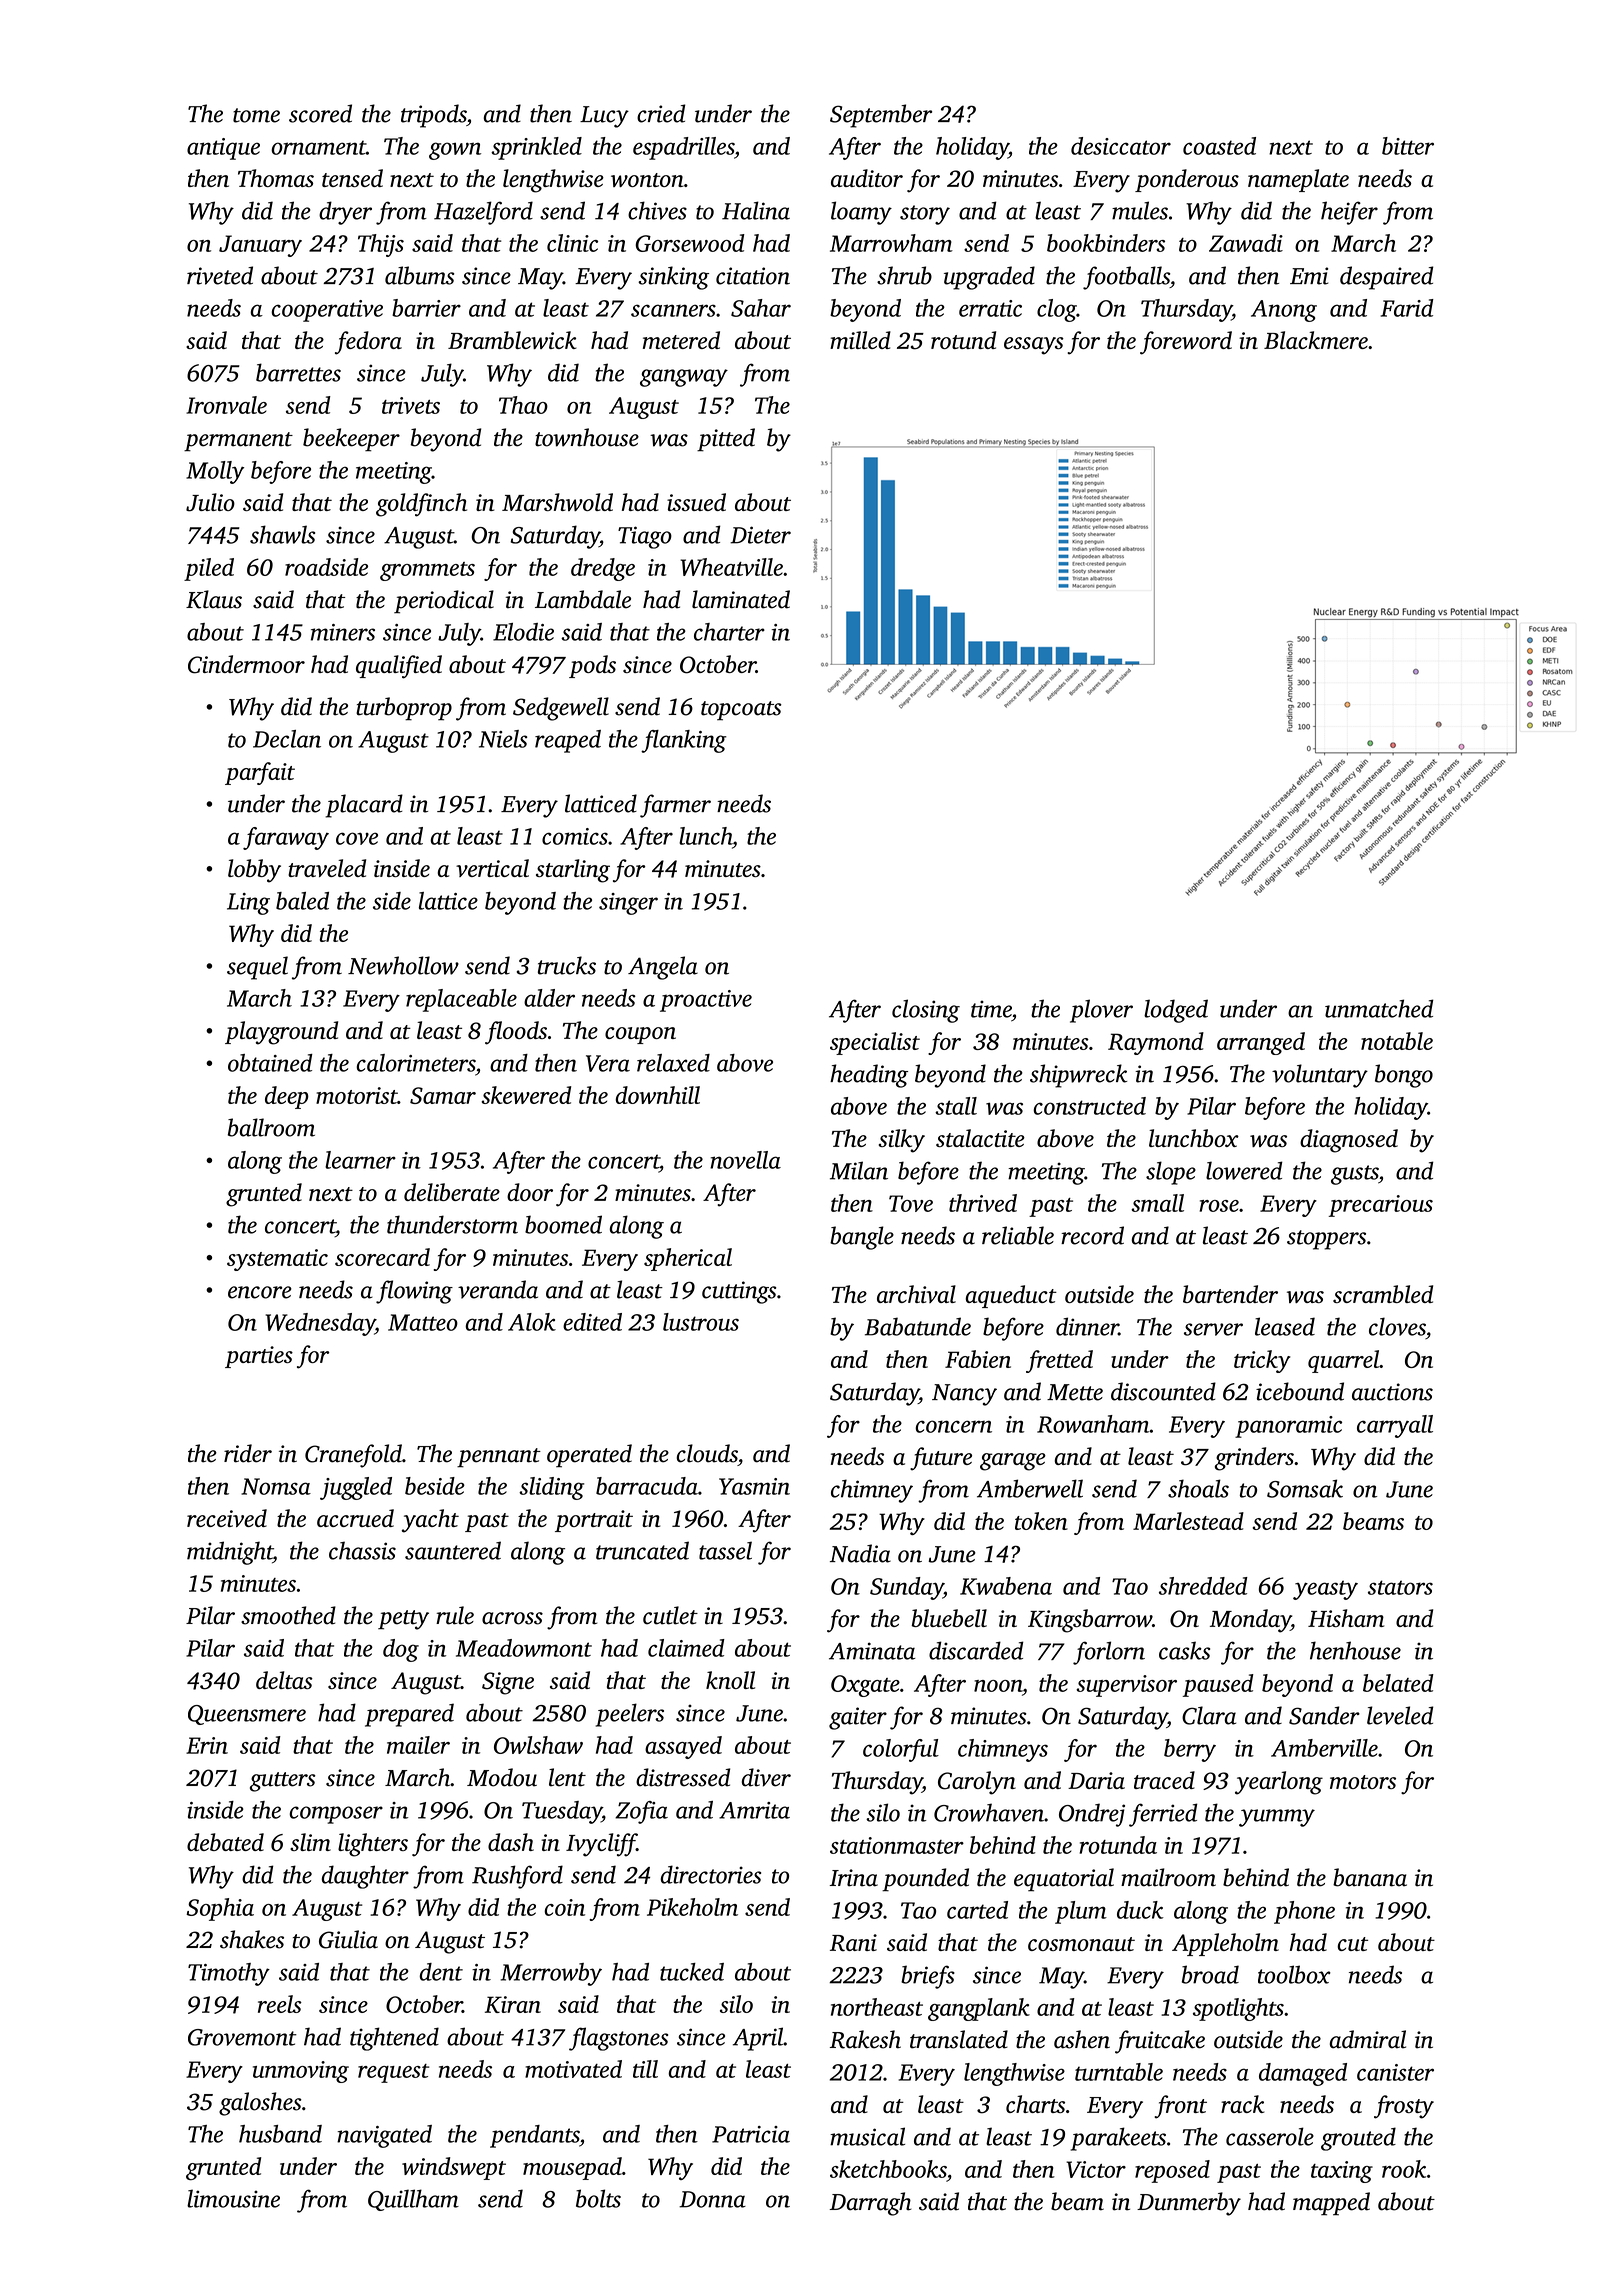 This screenshot has width=1620, height=2292. I want to click on playground, so click(281, 1033).
